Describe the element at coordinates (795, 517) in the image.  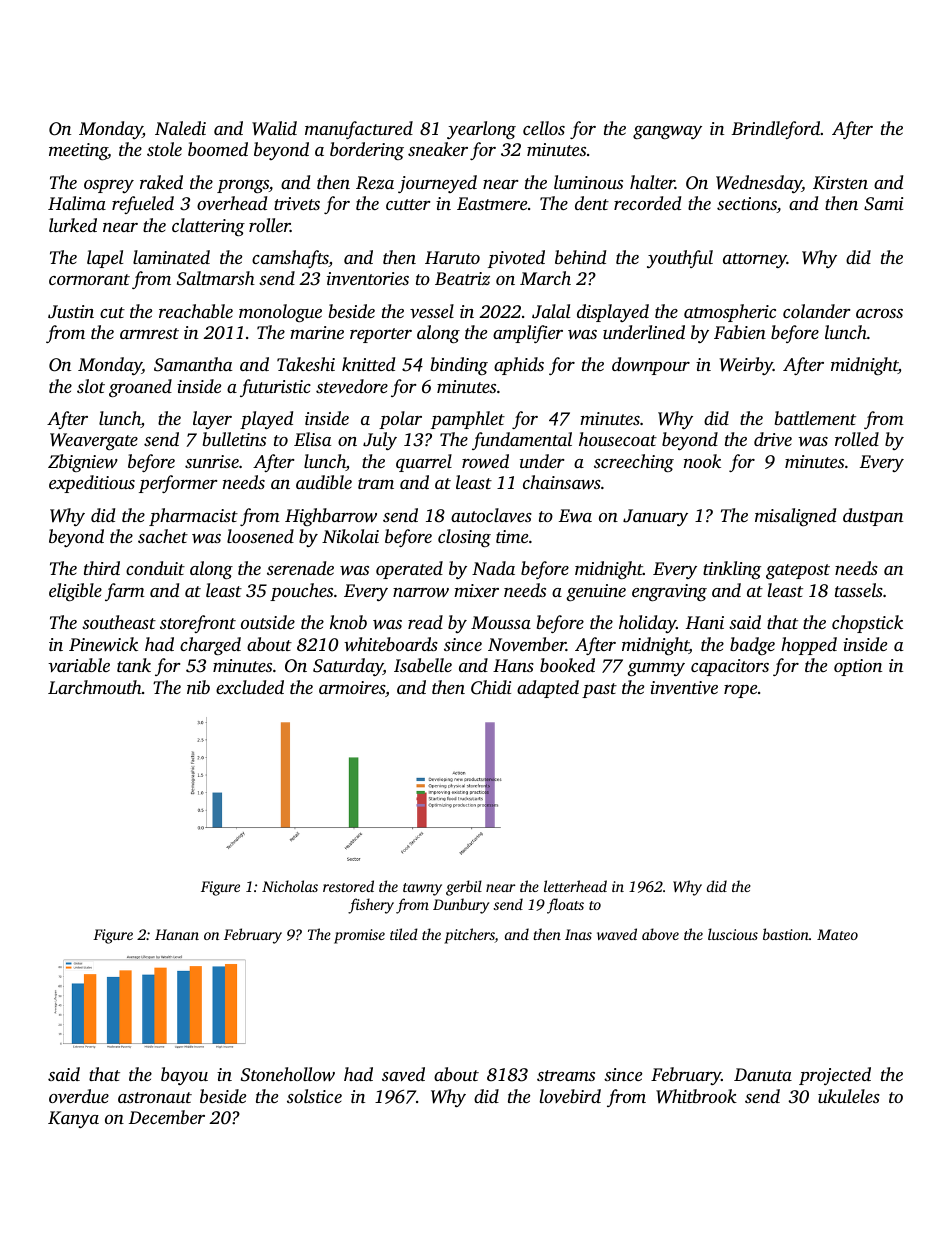
I see `misaligned` at that location.
